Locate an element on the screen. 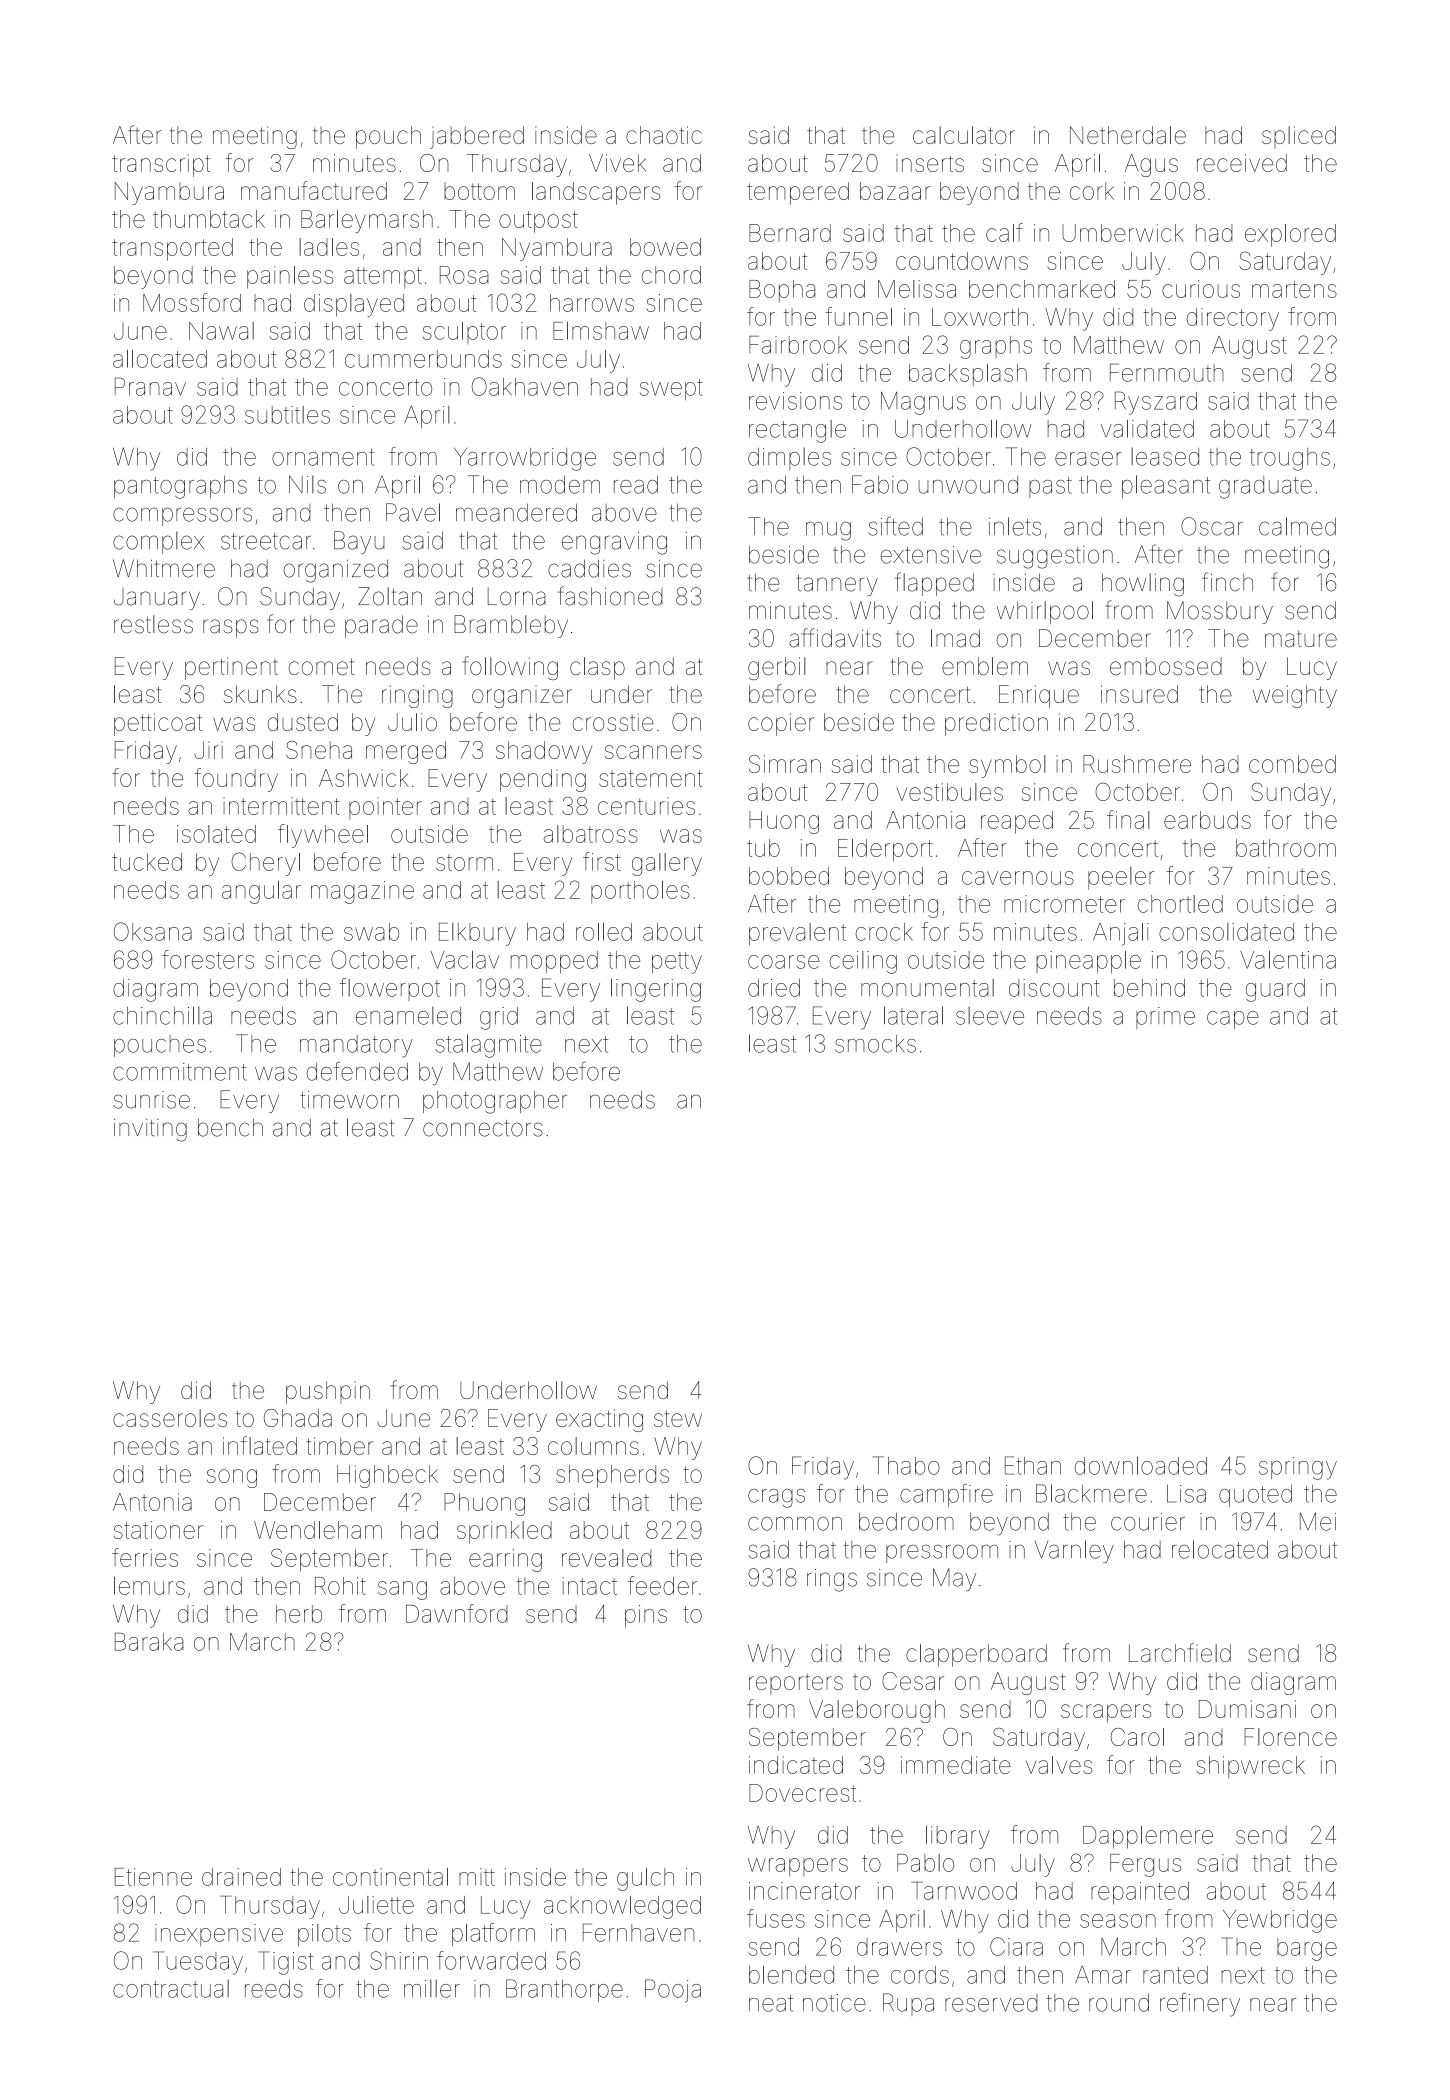 Image resolution: width=1450 pixels, height=2100 pixels. Netherdale is located at coordinates (1128, 135).
